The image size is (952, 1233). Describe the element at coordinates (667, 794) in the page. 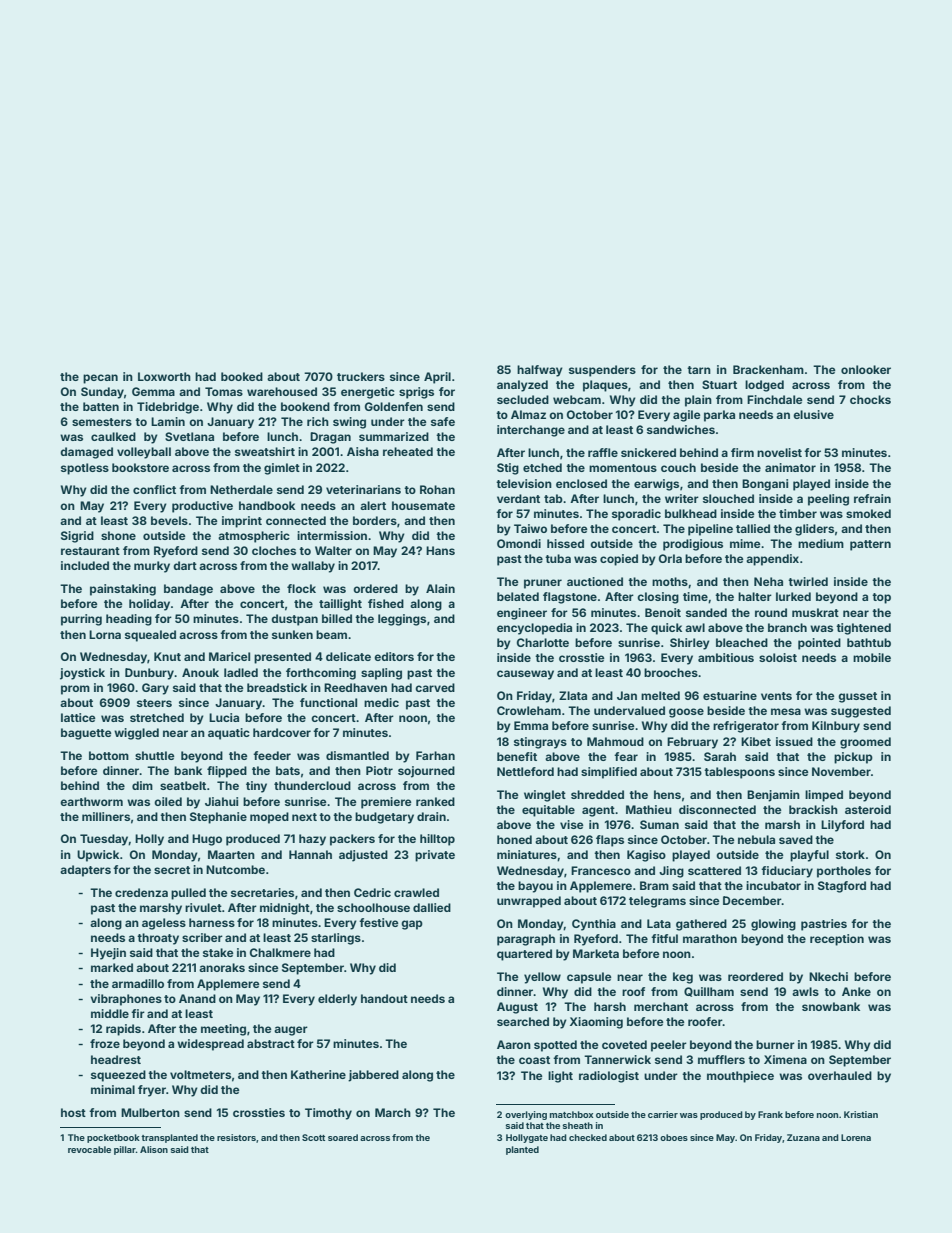

I see `hens` at that location.
